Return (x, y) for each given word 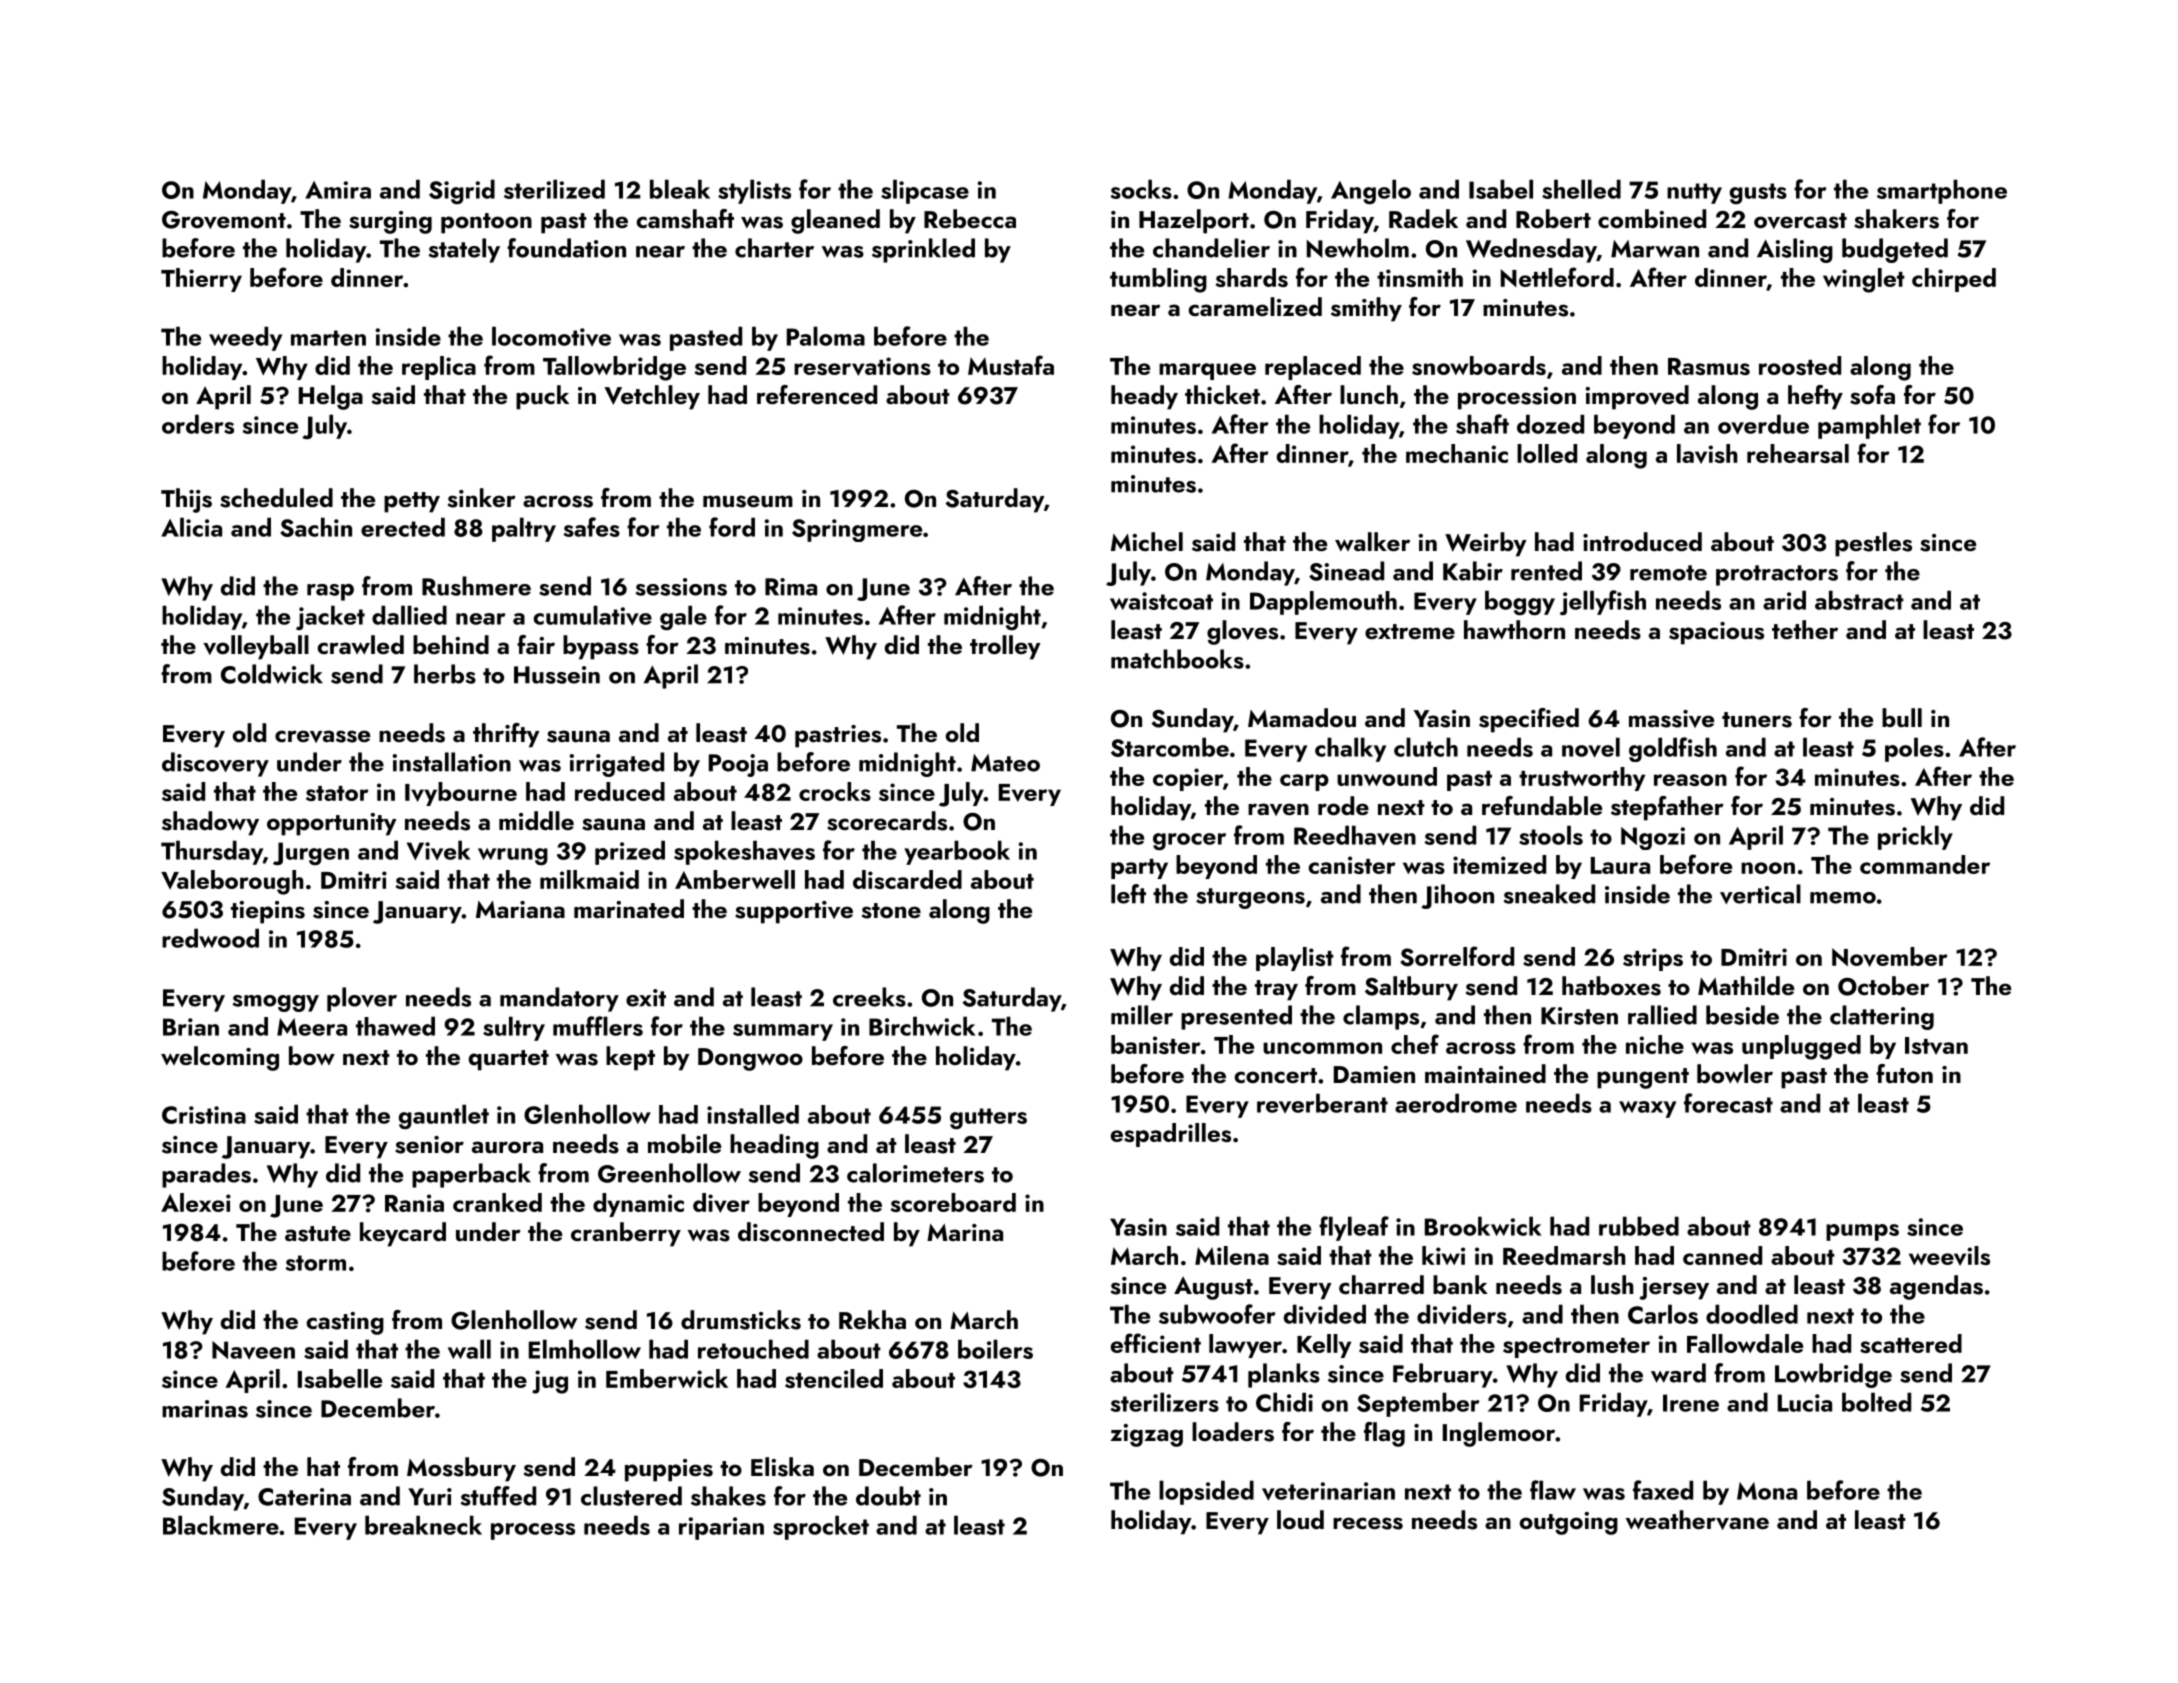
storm (316, 1263)
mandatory (559, 999)
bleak (680, 189)
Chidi (1284, 1402)
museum (748, 501)
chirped (1954, 280)
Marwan (1655, 249)
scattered (1911, 1343)
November (1890, 957)
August (1213, 1288)
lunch (1369, 394)
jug (550, 1382)
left (1128, 894)
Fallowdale (1745, 1343)
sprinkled (923, 250)
